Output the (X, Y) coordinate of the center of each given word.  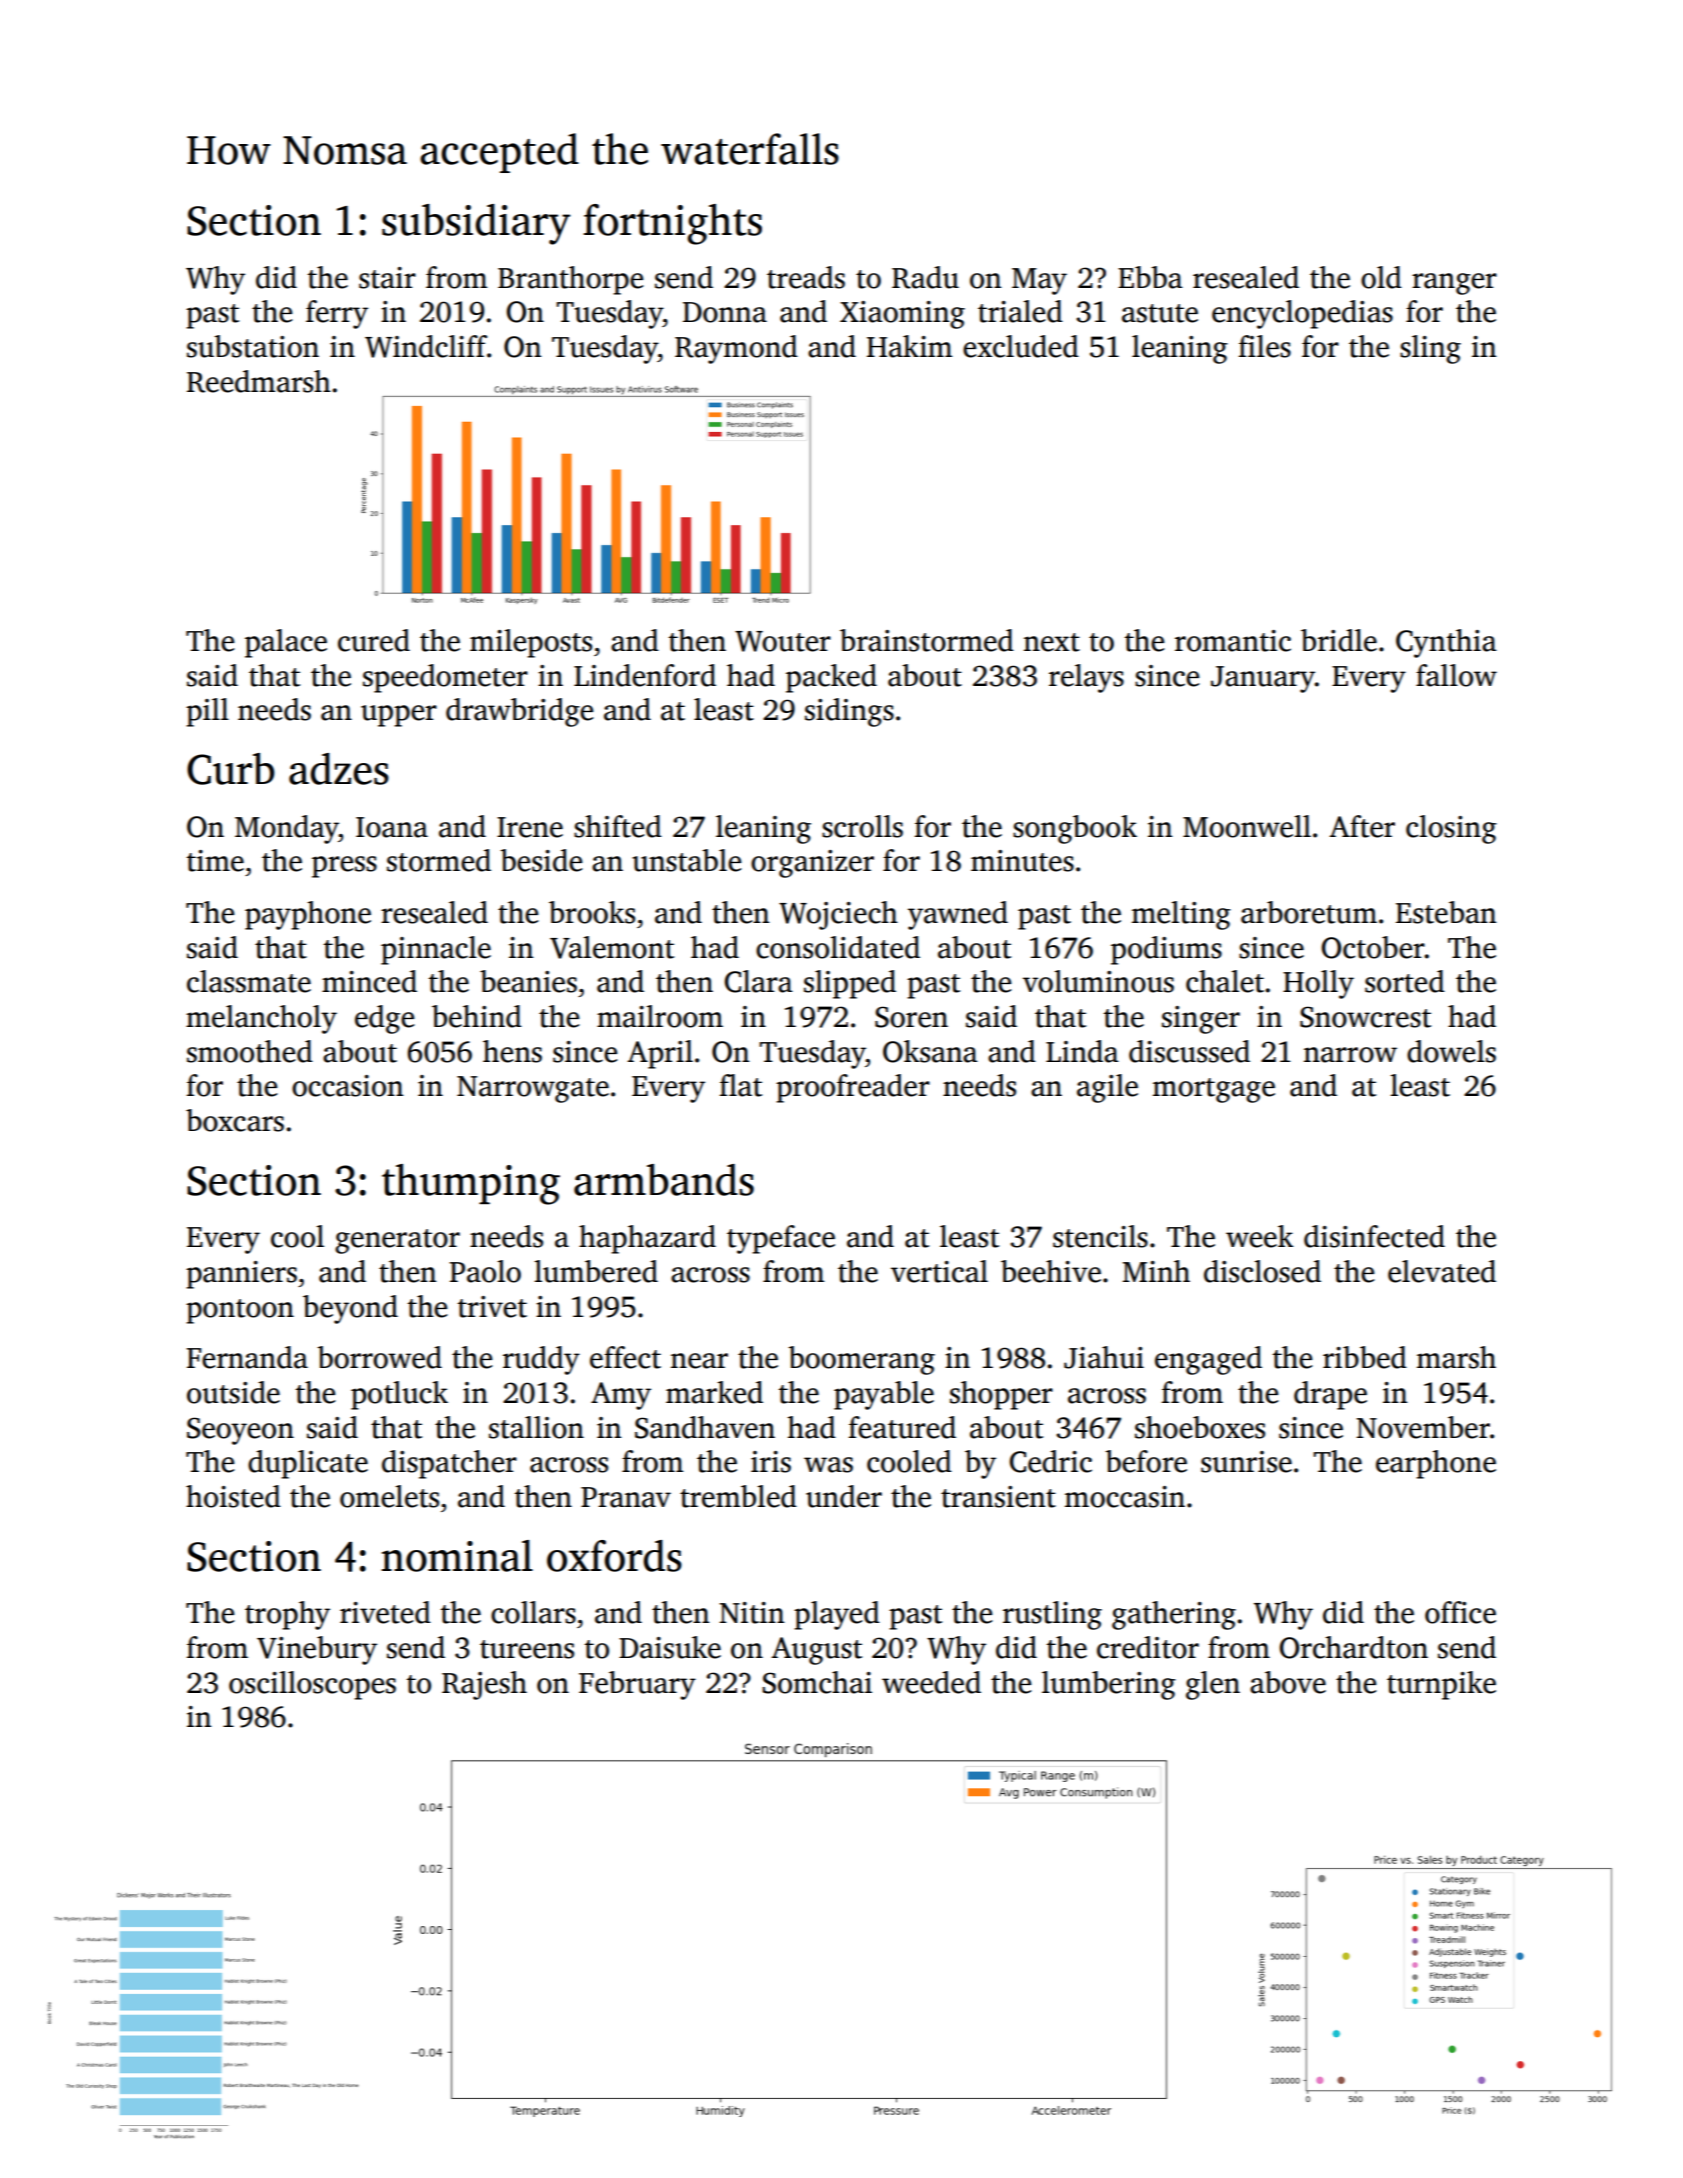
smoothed (250, 1051)
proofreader (853, 1088)
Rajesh (484, 1685)
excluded (1021, 346)
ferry (337, 314)
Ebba (1150, 277)
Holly (1318, 984)
